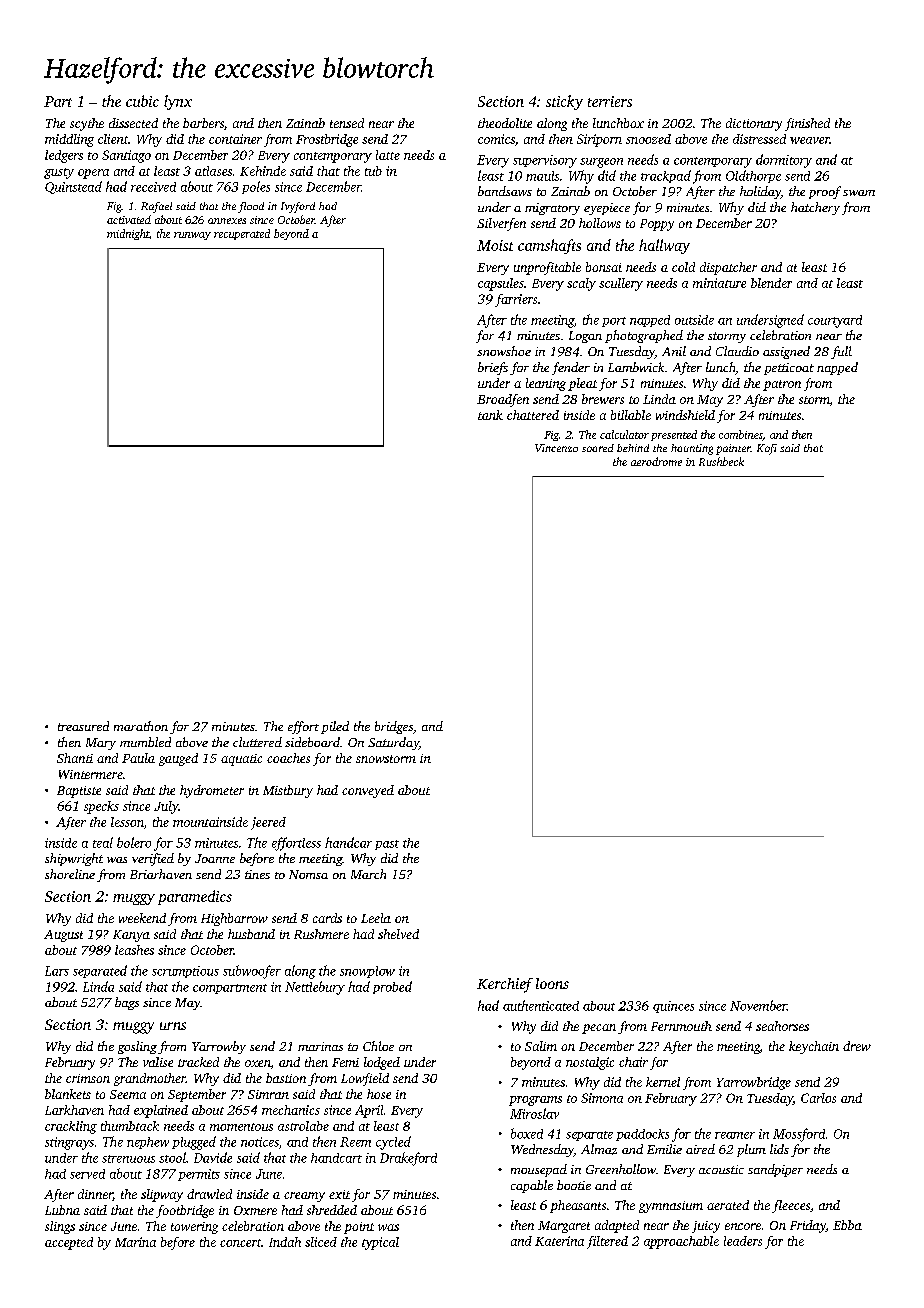 Image resolution: width=924 pixels, height=1308 pixels. Describe the element at coordinates (240, 1243) in the screenshot. I see `concert` at that location.
